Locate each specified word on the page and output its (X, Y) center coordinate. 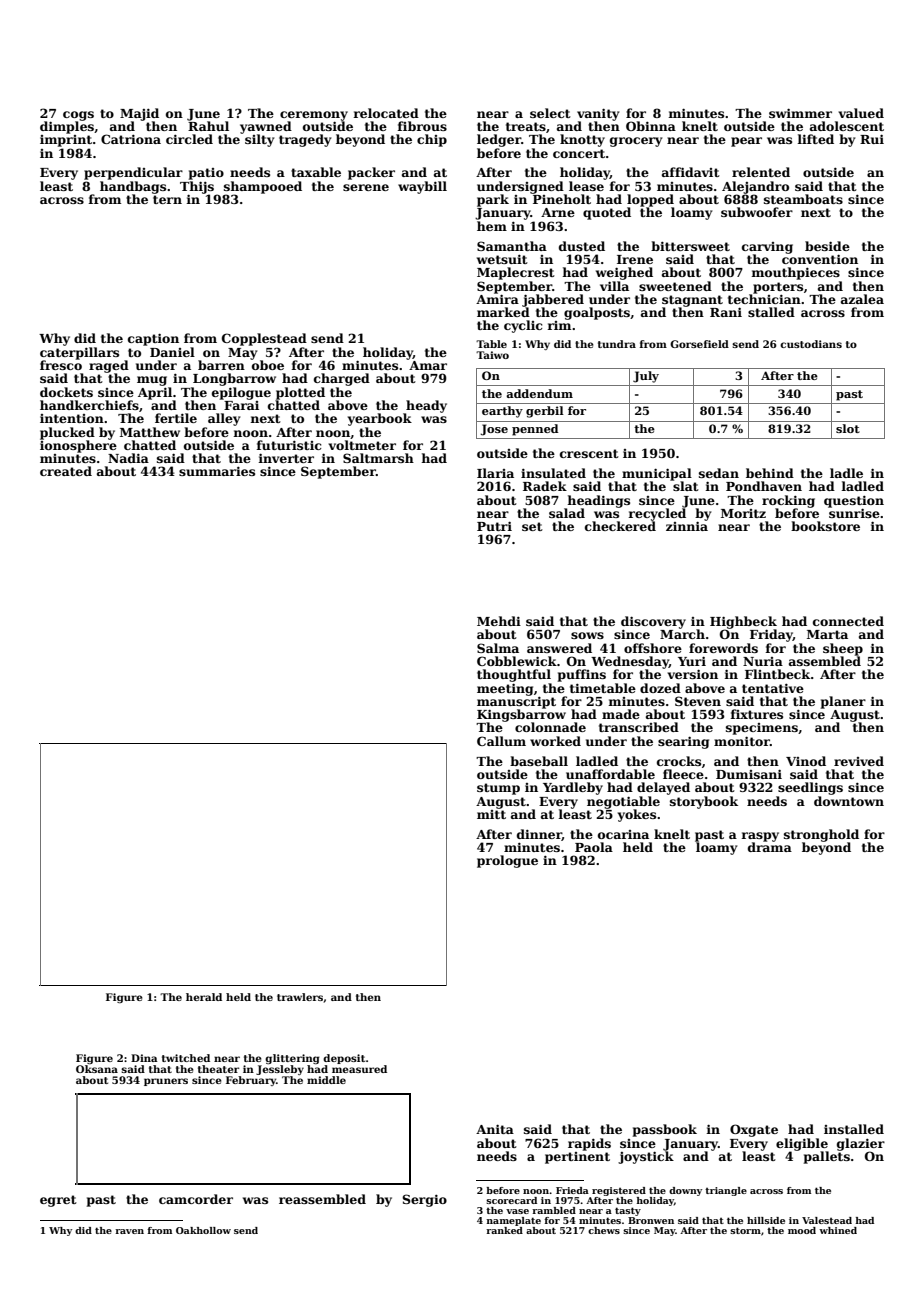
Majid (139, 114)
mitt (491, 814)
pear (746, 142)
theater (218, 1069)
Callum (501, 741)
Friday (771, 635)
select (550, 113)
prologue (507, 861)
